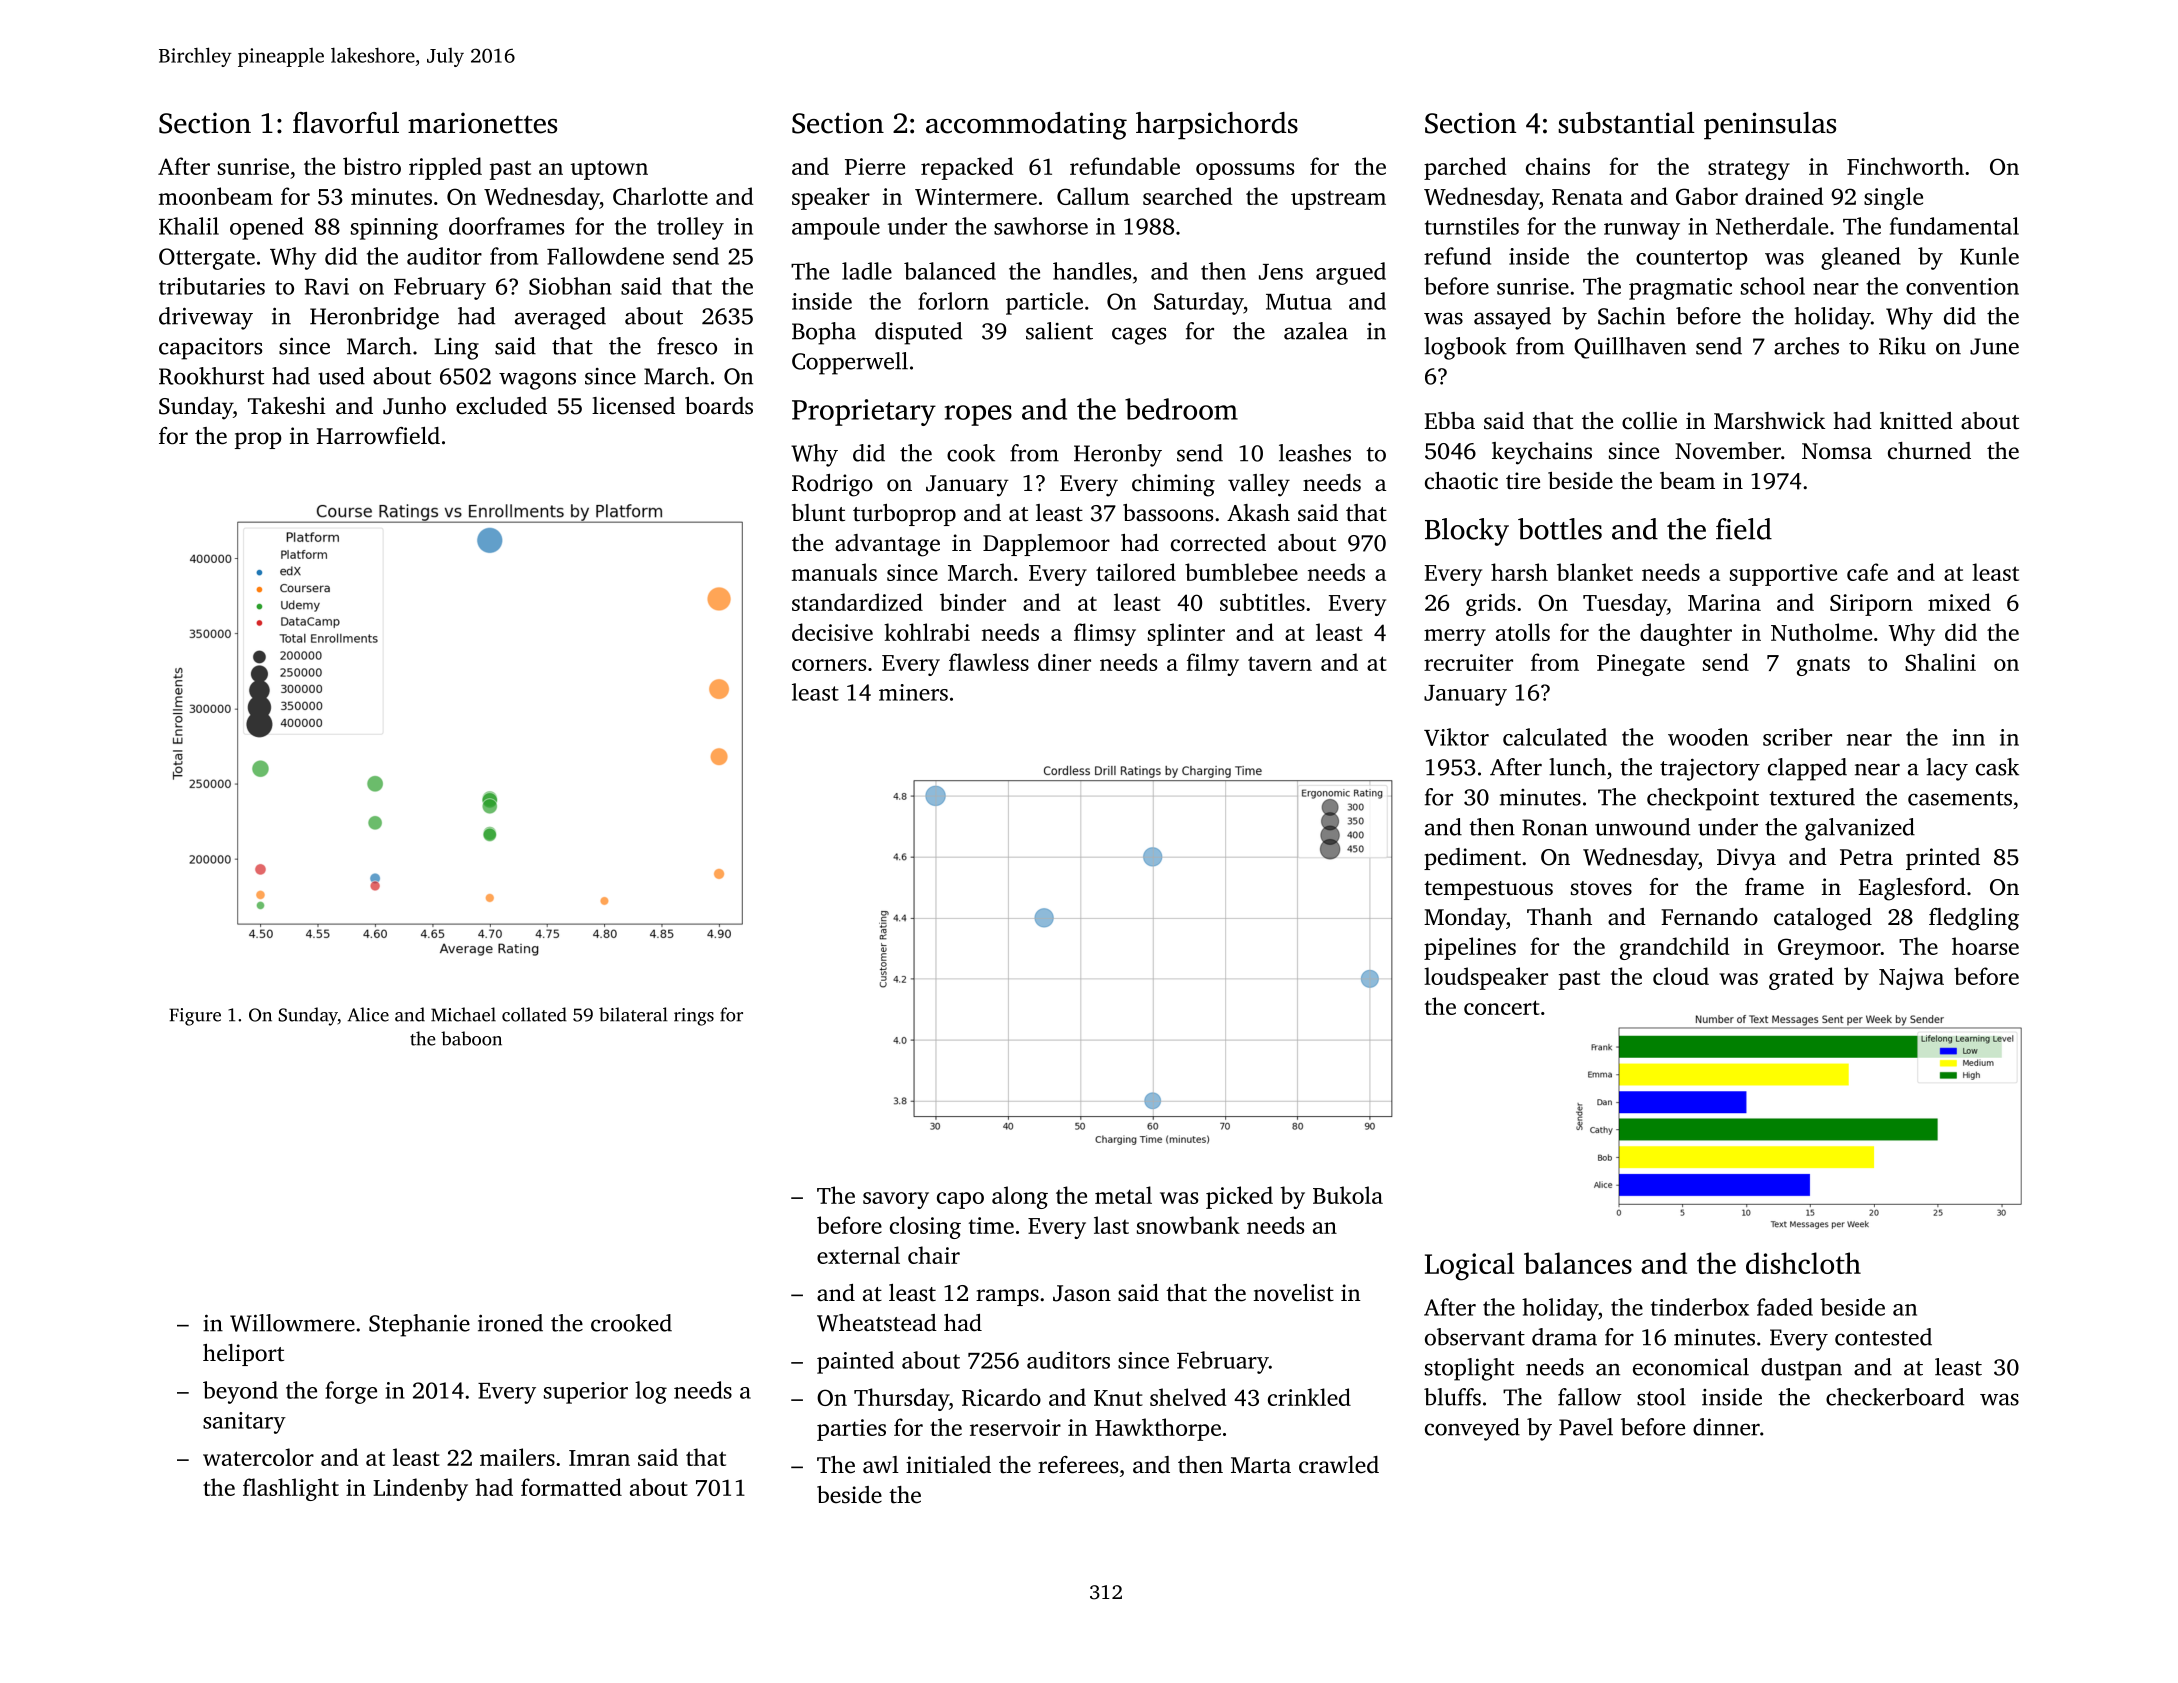 The image size is (2178, 1683). I want to click on savory, so click(896, 1200).
